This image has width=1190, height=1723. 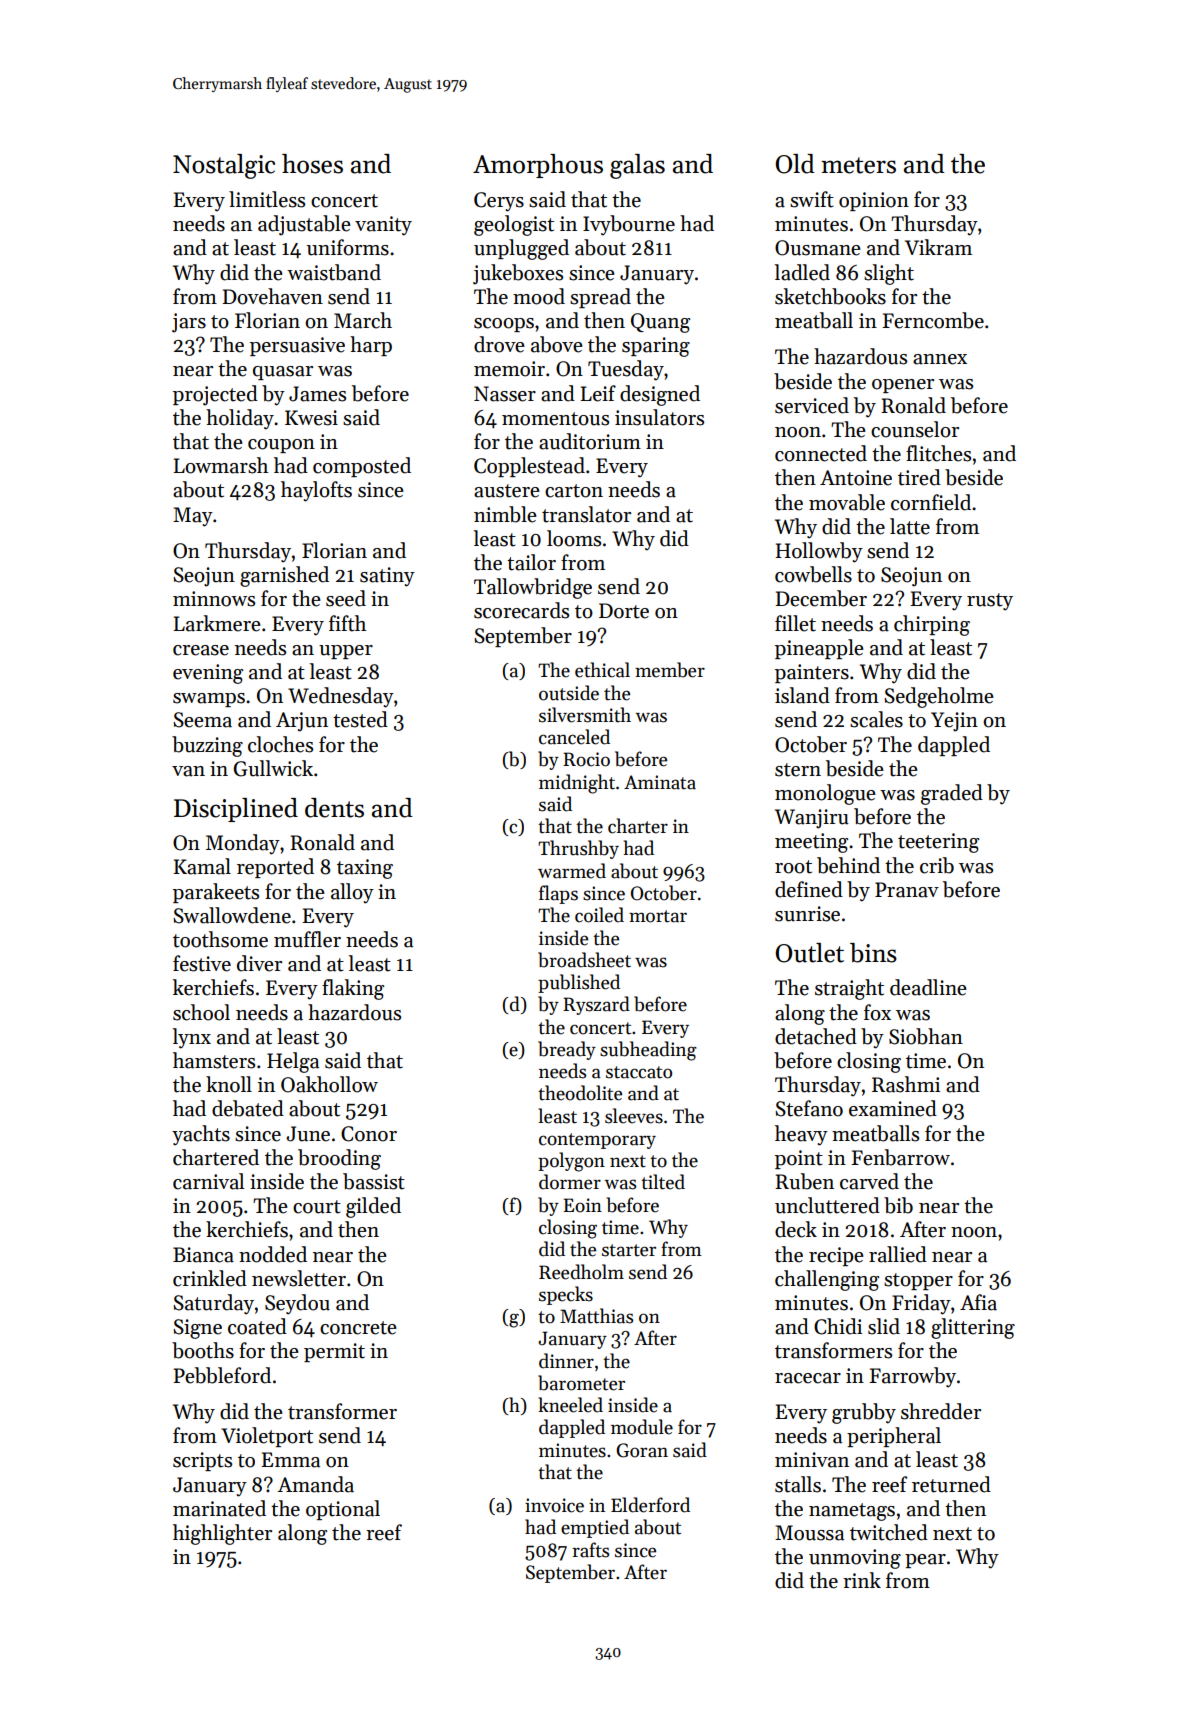 I want to click on staccato, so click(x=639, y=1072).
